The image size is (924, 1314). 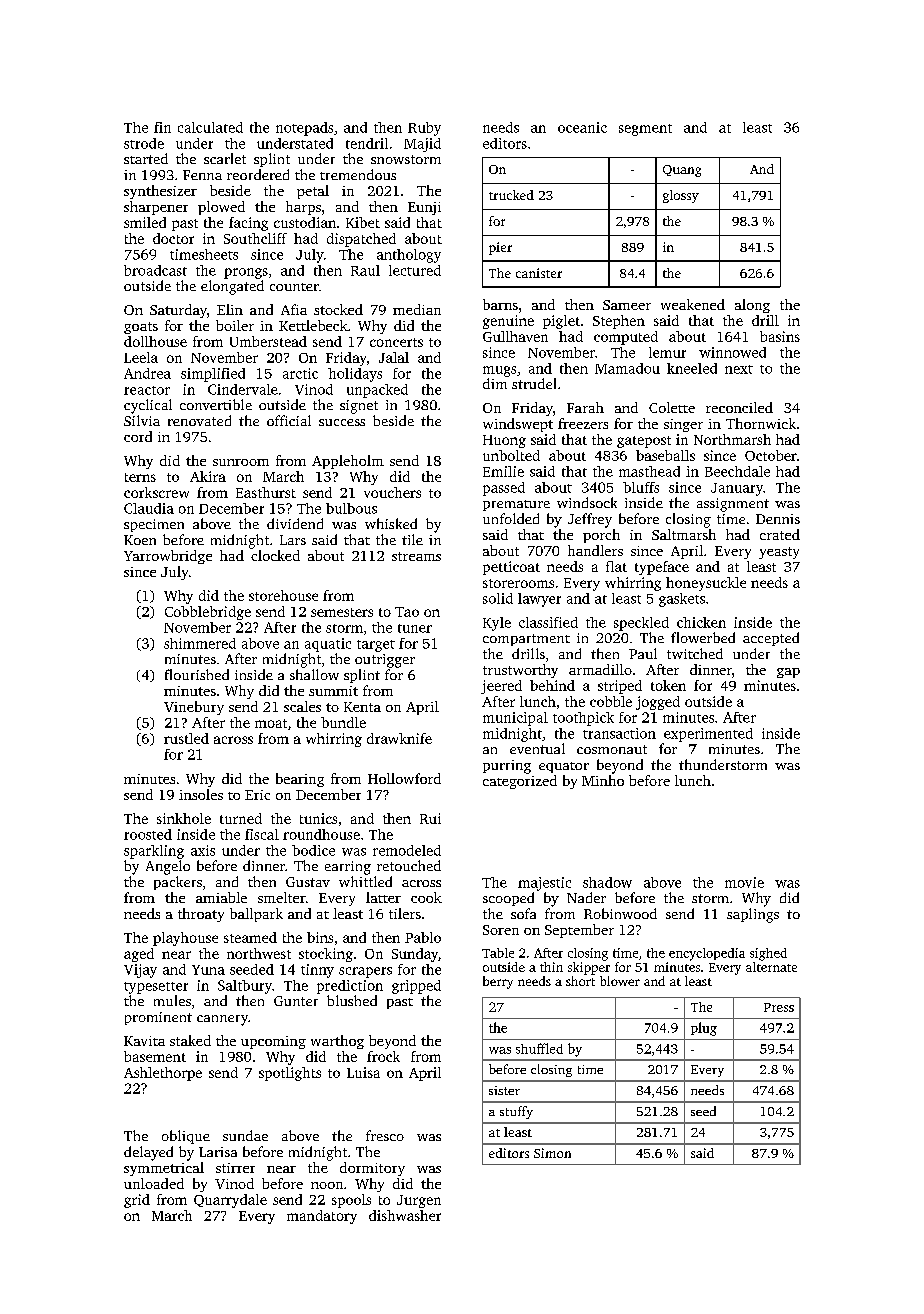 What do you see at coordinates (186, 738) in the image?
I see `rustled` at bounding box center [186, 738].
